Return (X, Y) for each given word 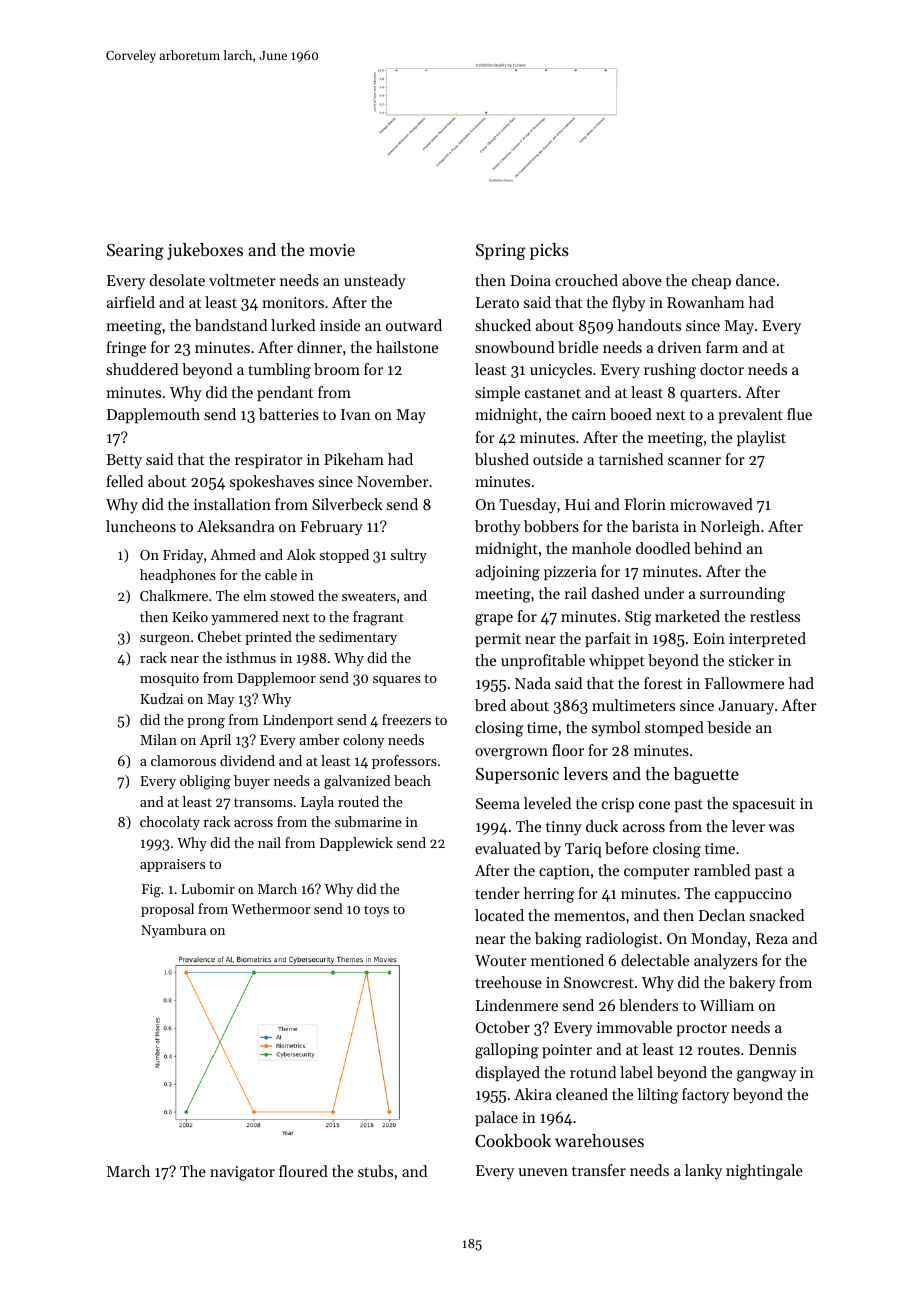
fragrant (378, 618)
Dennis (772, 1049)
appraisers (172, 865)
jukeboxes (205, 251)
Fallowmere (744, 683)
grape (494, 620)
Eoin (709, 638)
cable (281, 574)
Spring (501, 252)
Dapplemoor (276, 679)
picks (549, 251)
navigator (242, 1173)
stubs (375, 1171)
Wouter (501, 960)
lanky (703, 1172)
